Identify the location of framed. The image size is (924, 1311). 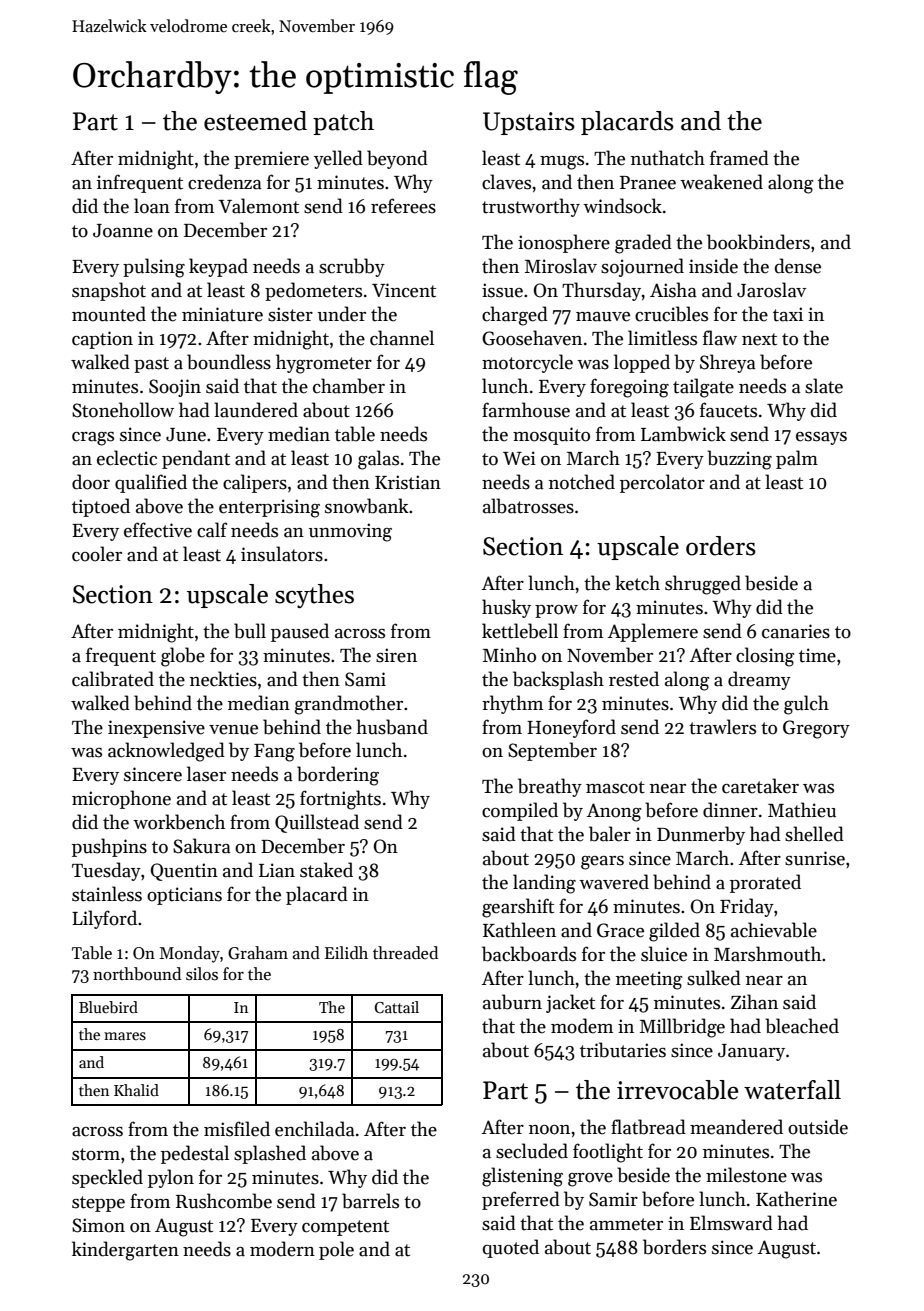
(739, 158).
